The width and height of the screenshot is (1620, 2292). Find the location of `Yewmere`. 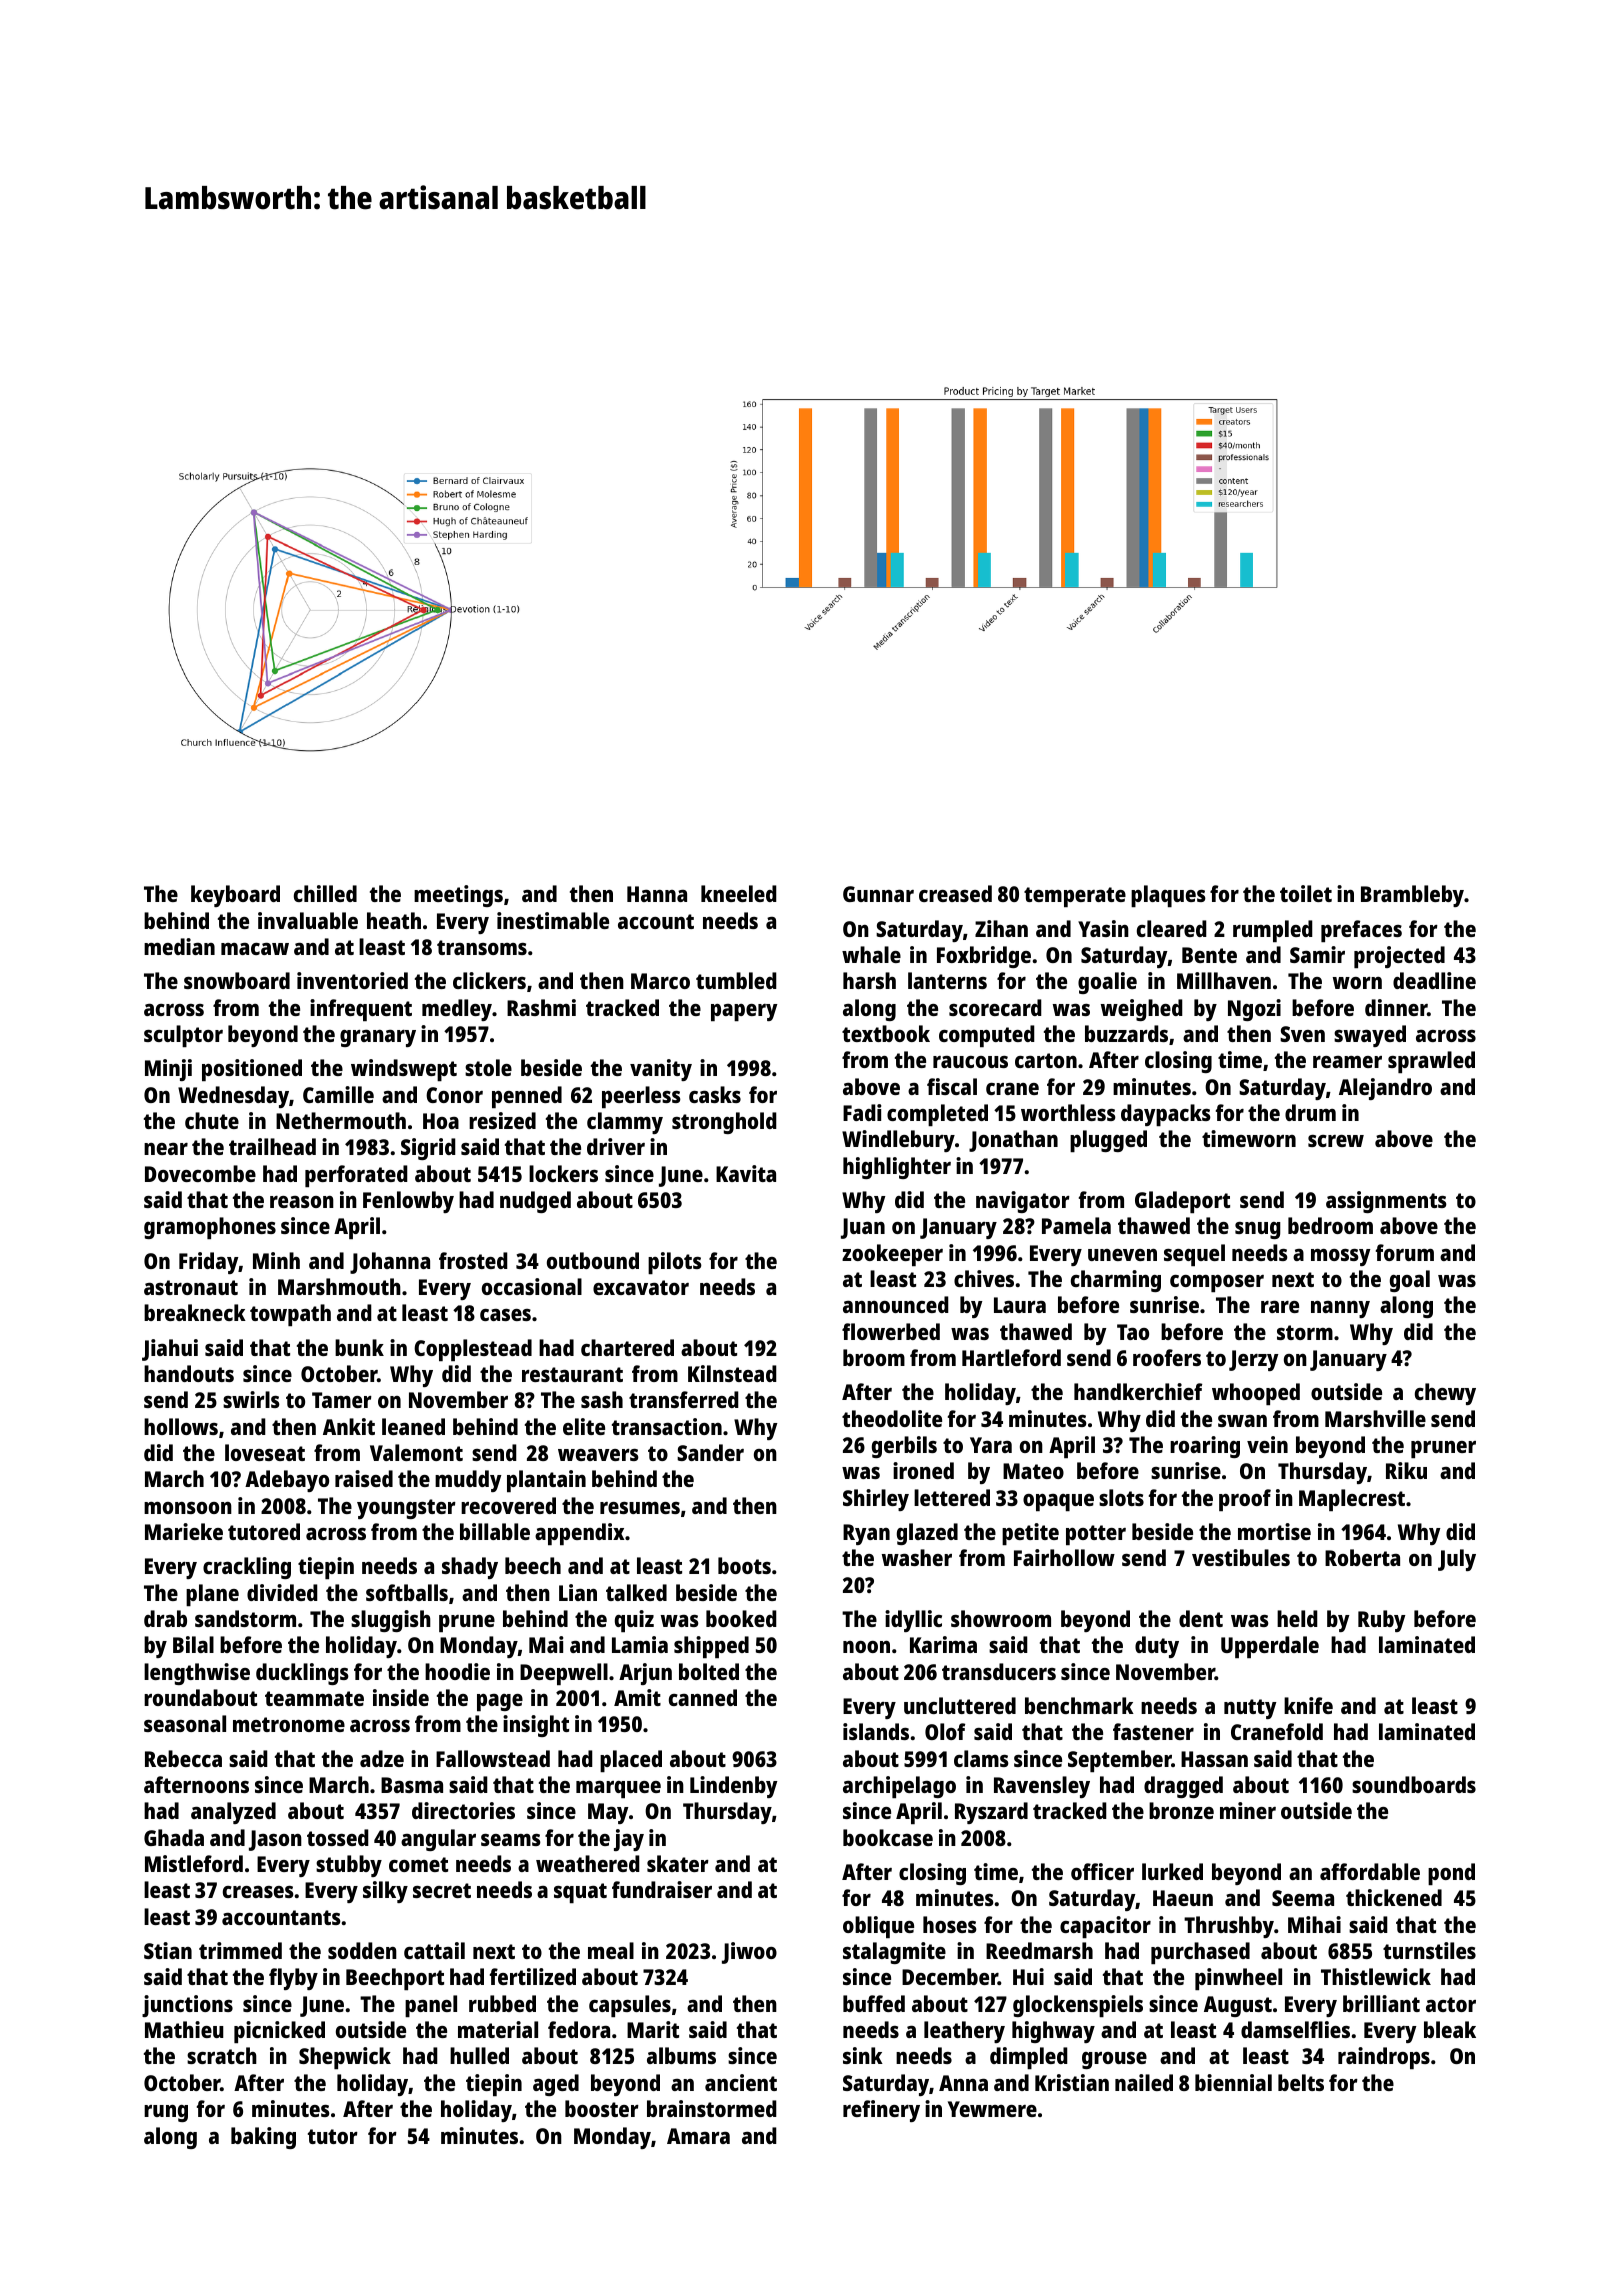

Yewmere is located at coordinates (992, 2109).
